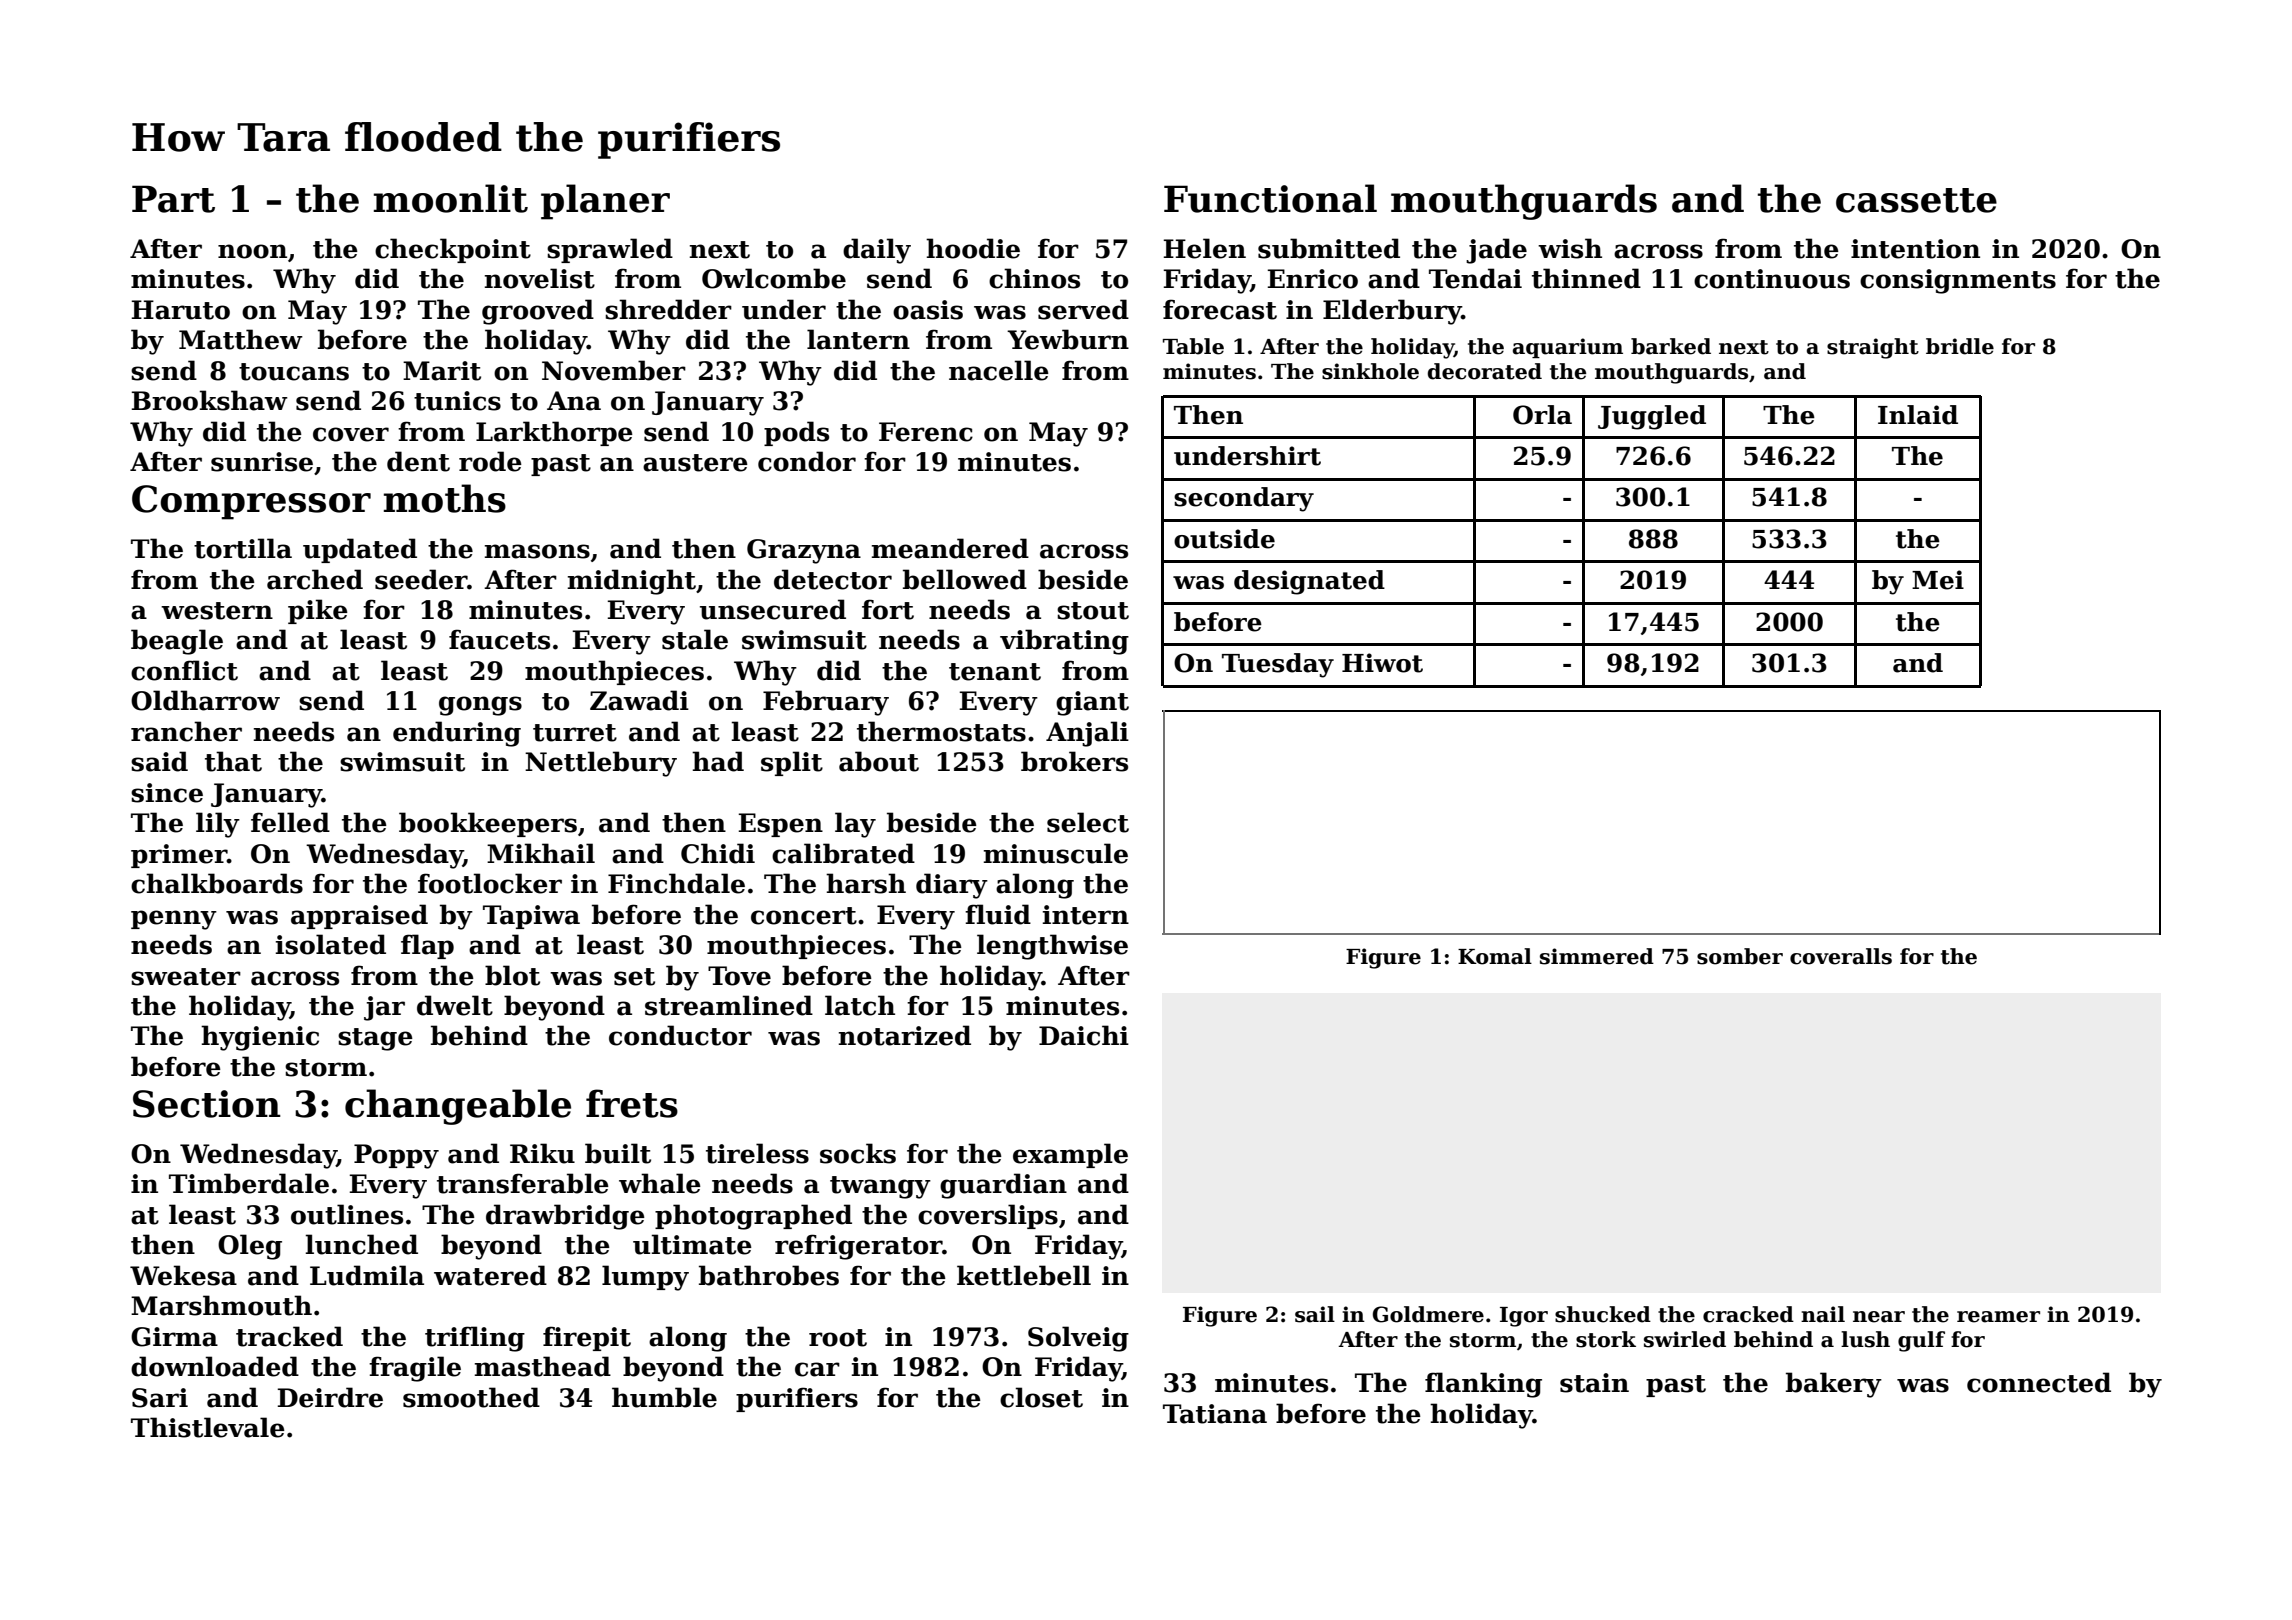 The image size is (2292, 1620). Describe the element at coordinates (173, 199) in the document. I see `Part` at that location.
